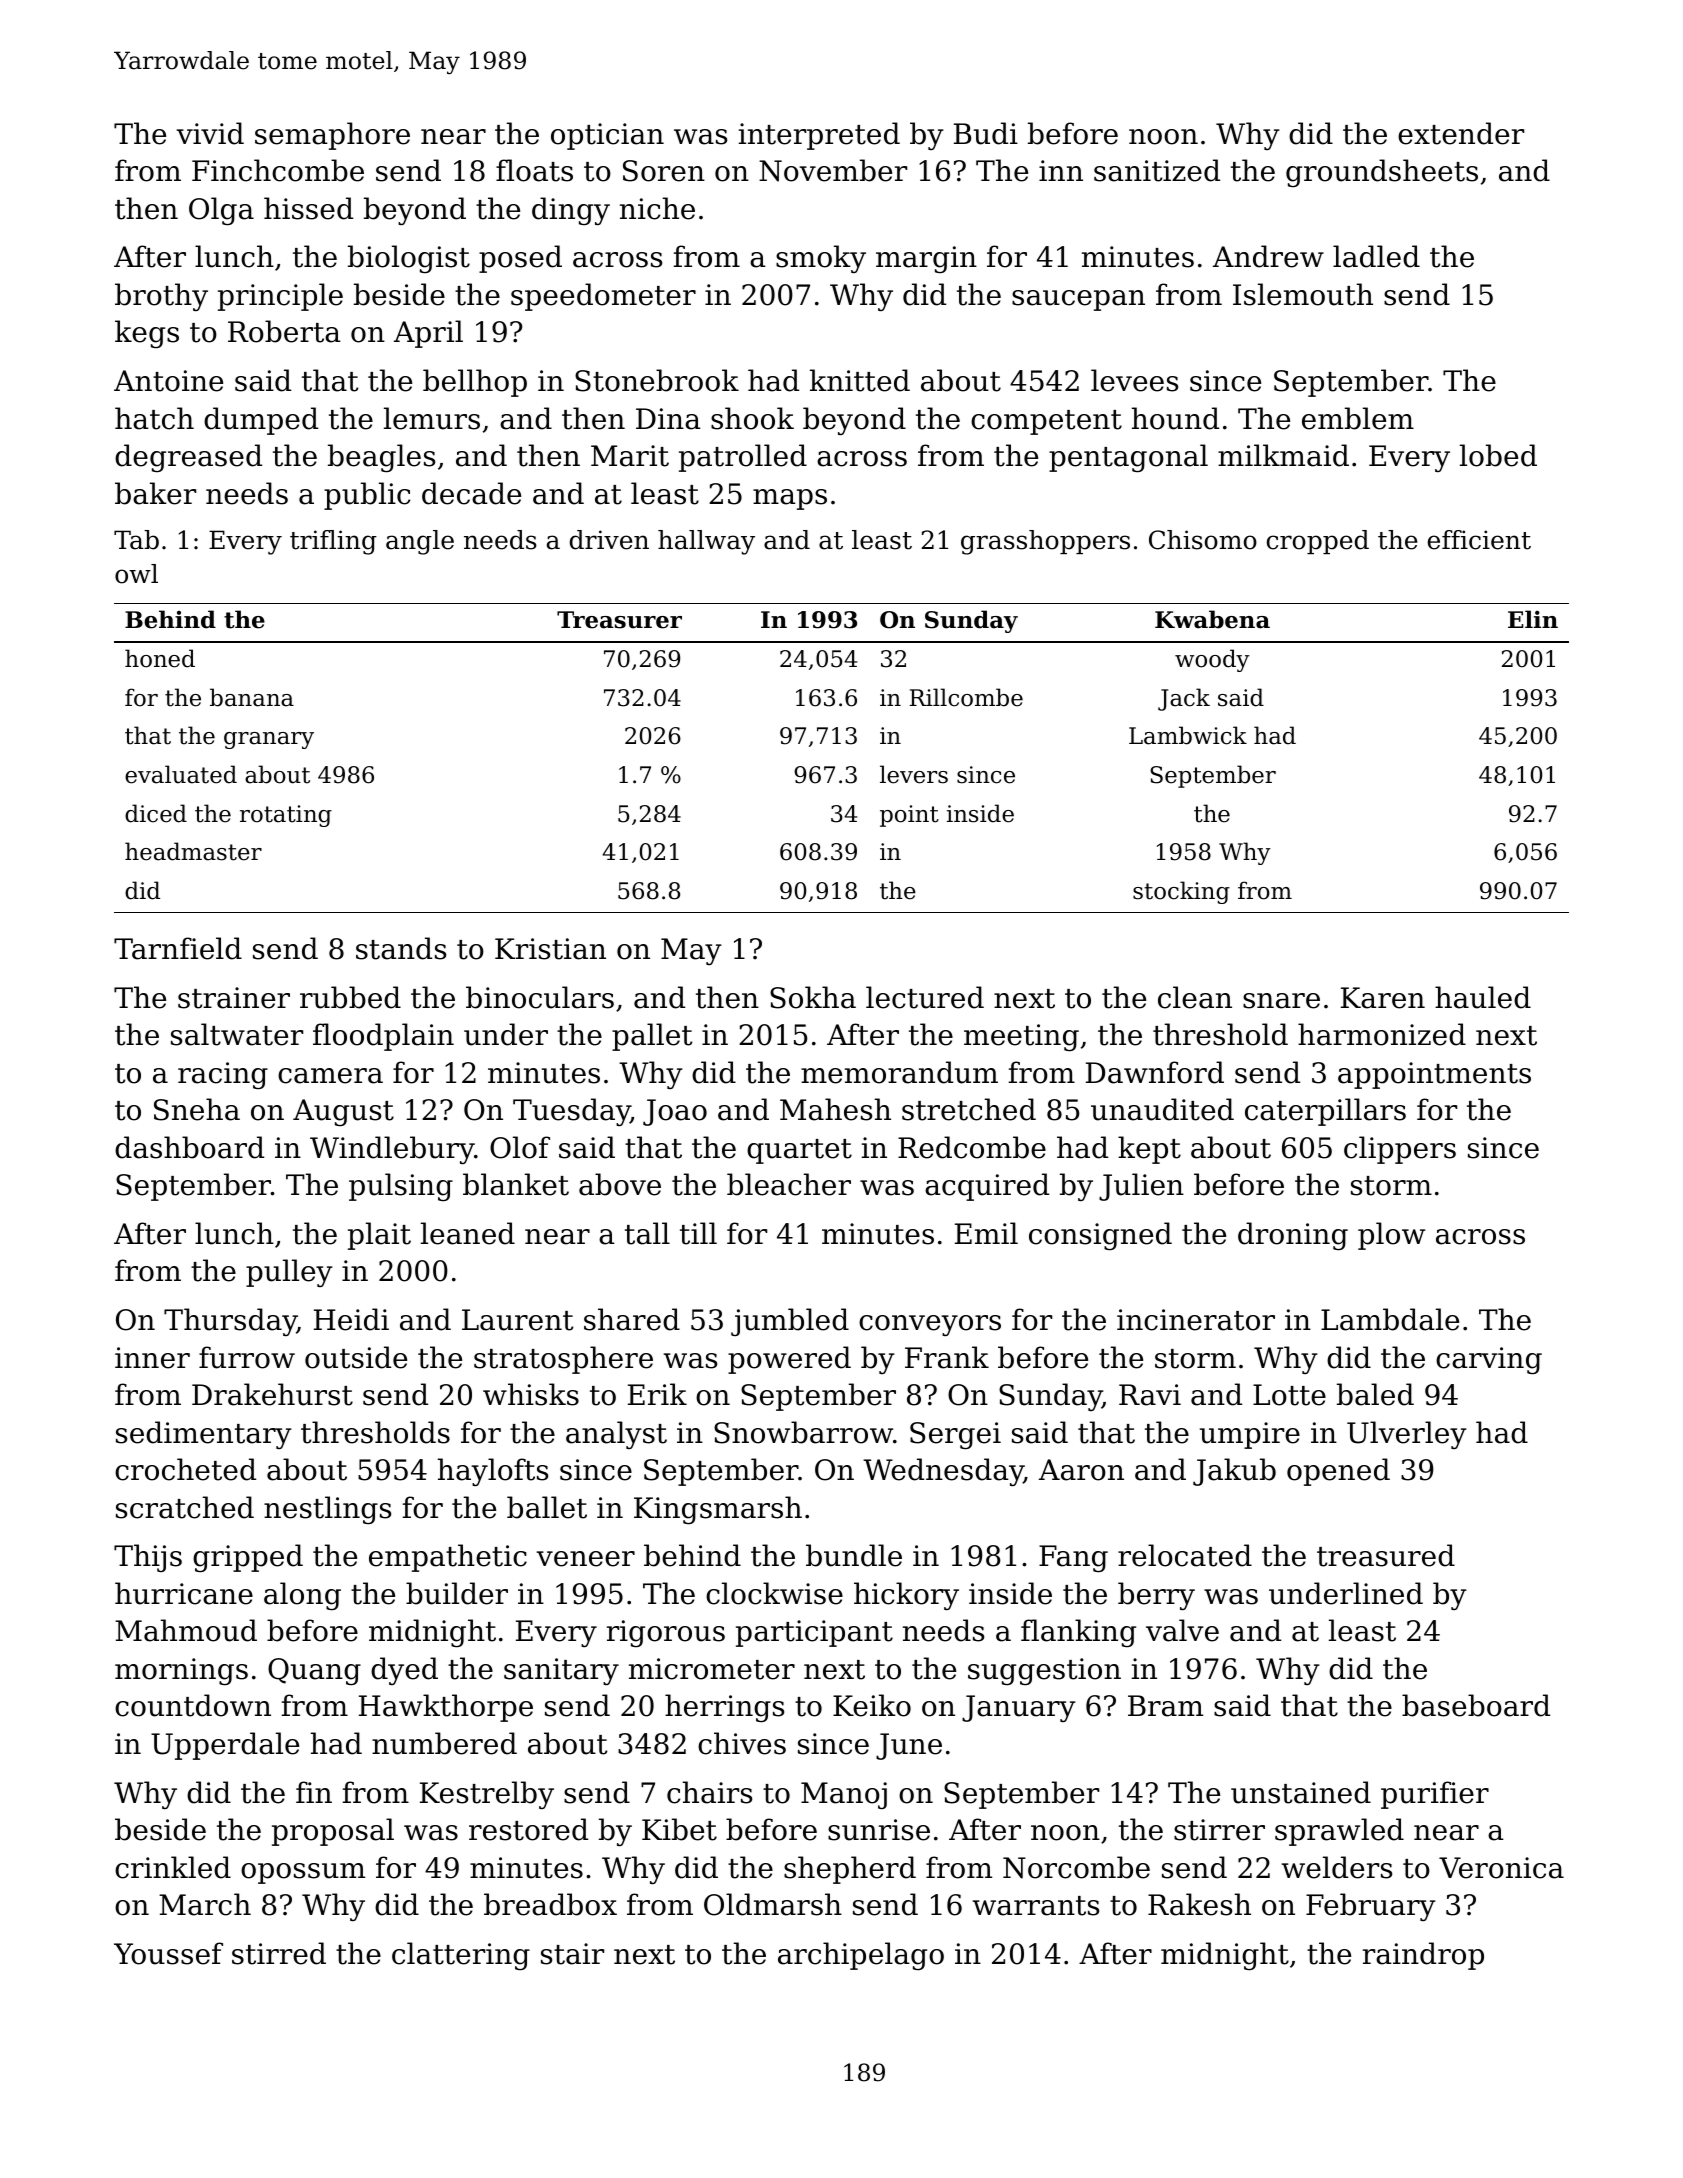 Image resolution: width=1683 pixels, height=2178 pixels. I want to click on sanitary, so click(561, 1671).
